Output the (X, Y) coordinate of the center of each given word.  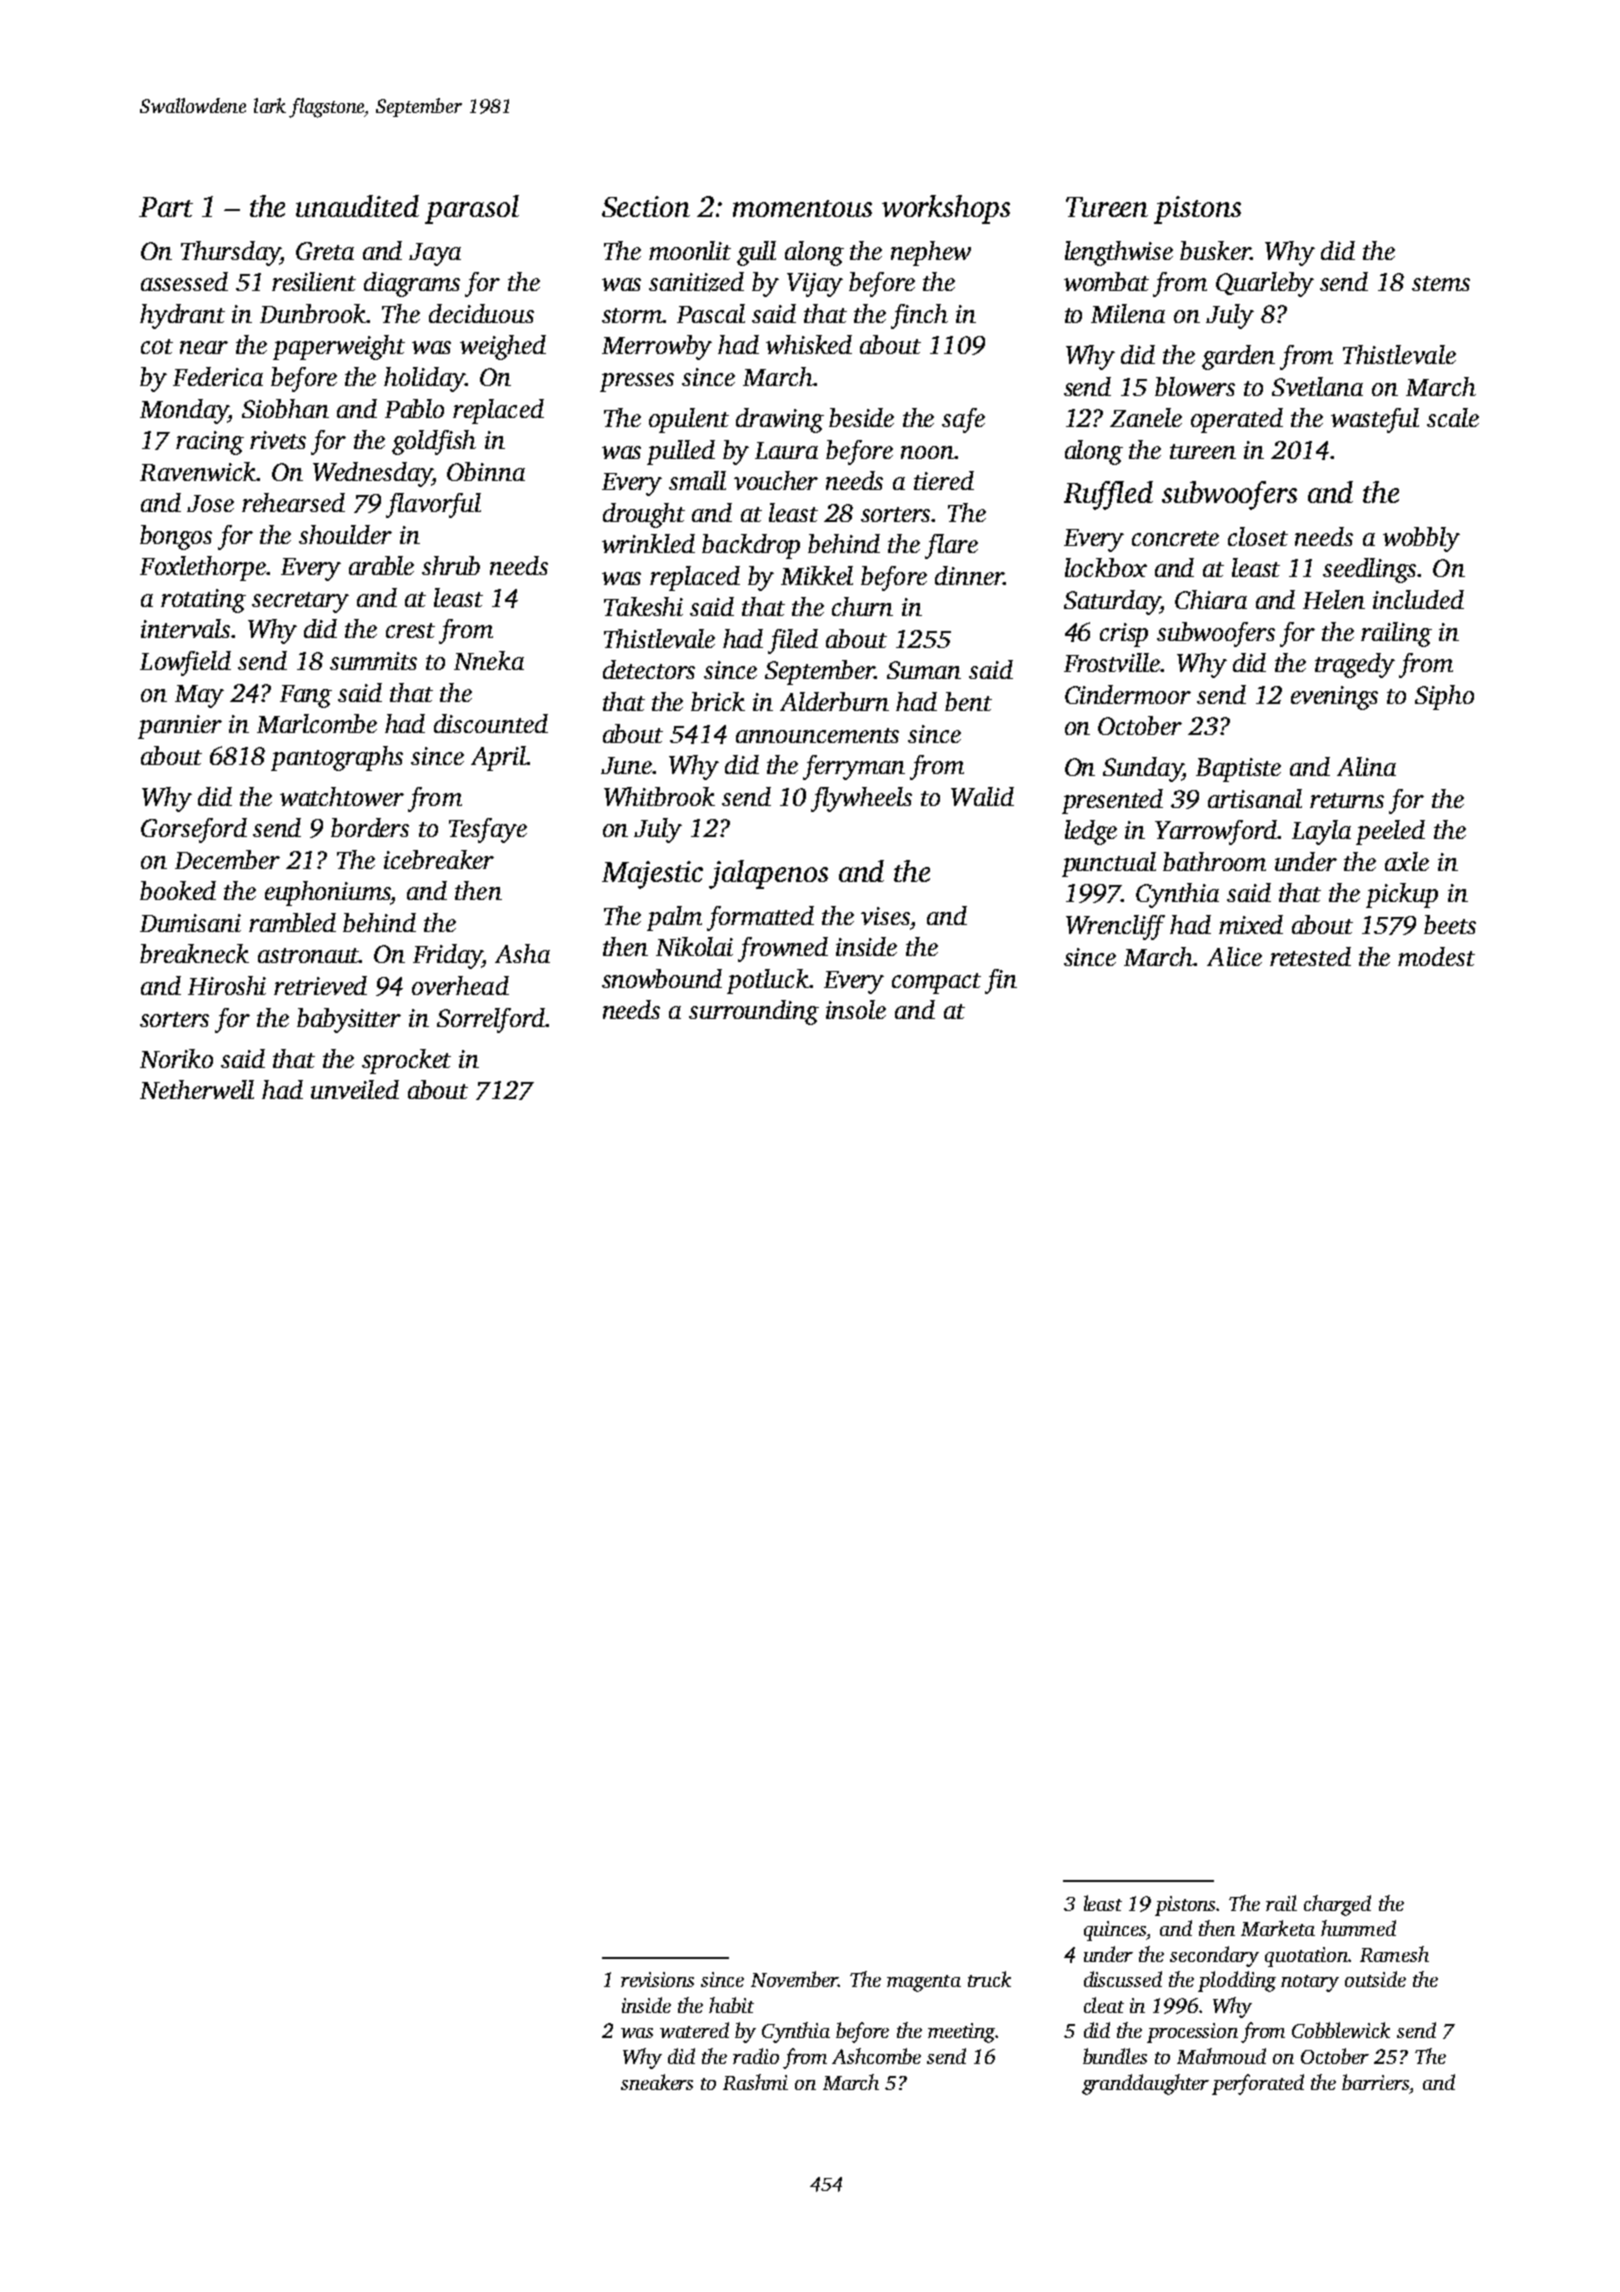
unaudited (357, 206)
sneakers (657, 2082)
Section (646, 206)
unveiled (355, 1089)
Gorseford (194, 830)
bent (968, 701)
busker (1215, 250)
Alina (1366, 766)
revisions (657, 1979)
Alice (1234, 956)
